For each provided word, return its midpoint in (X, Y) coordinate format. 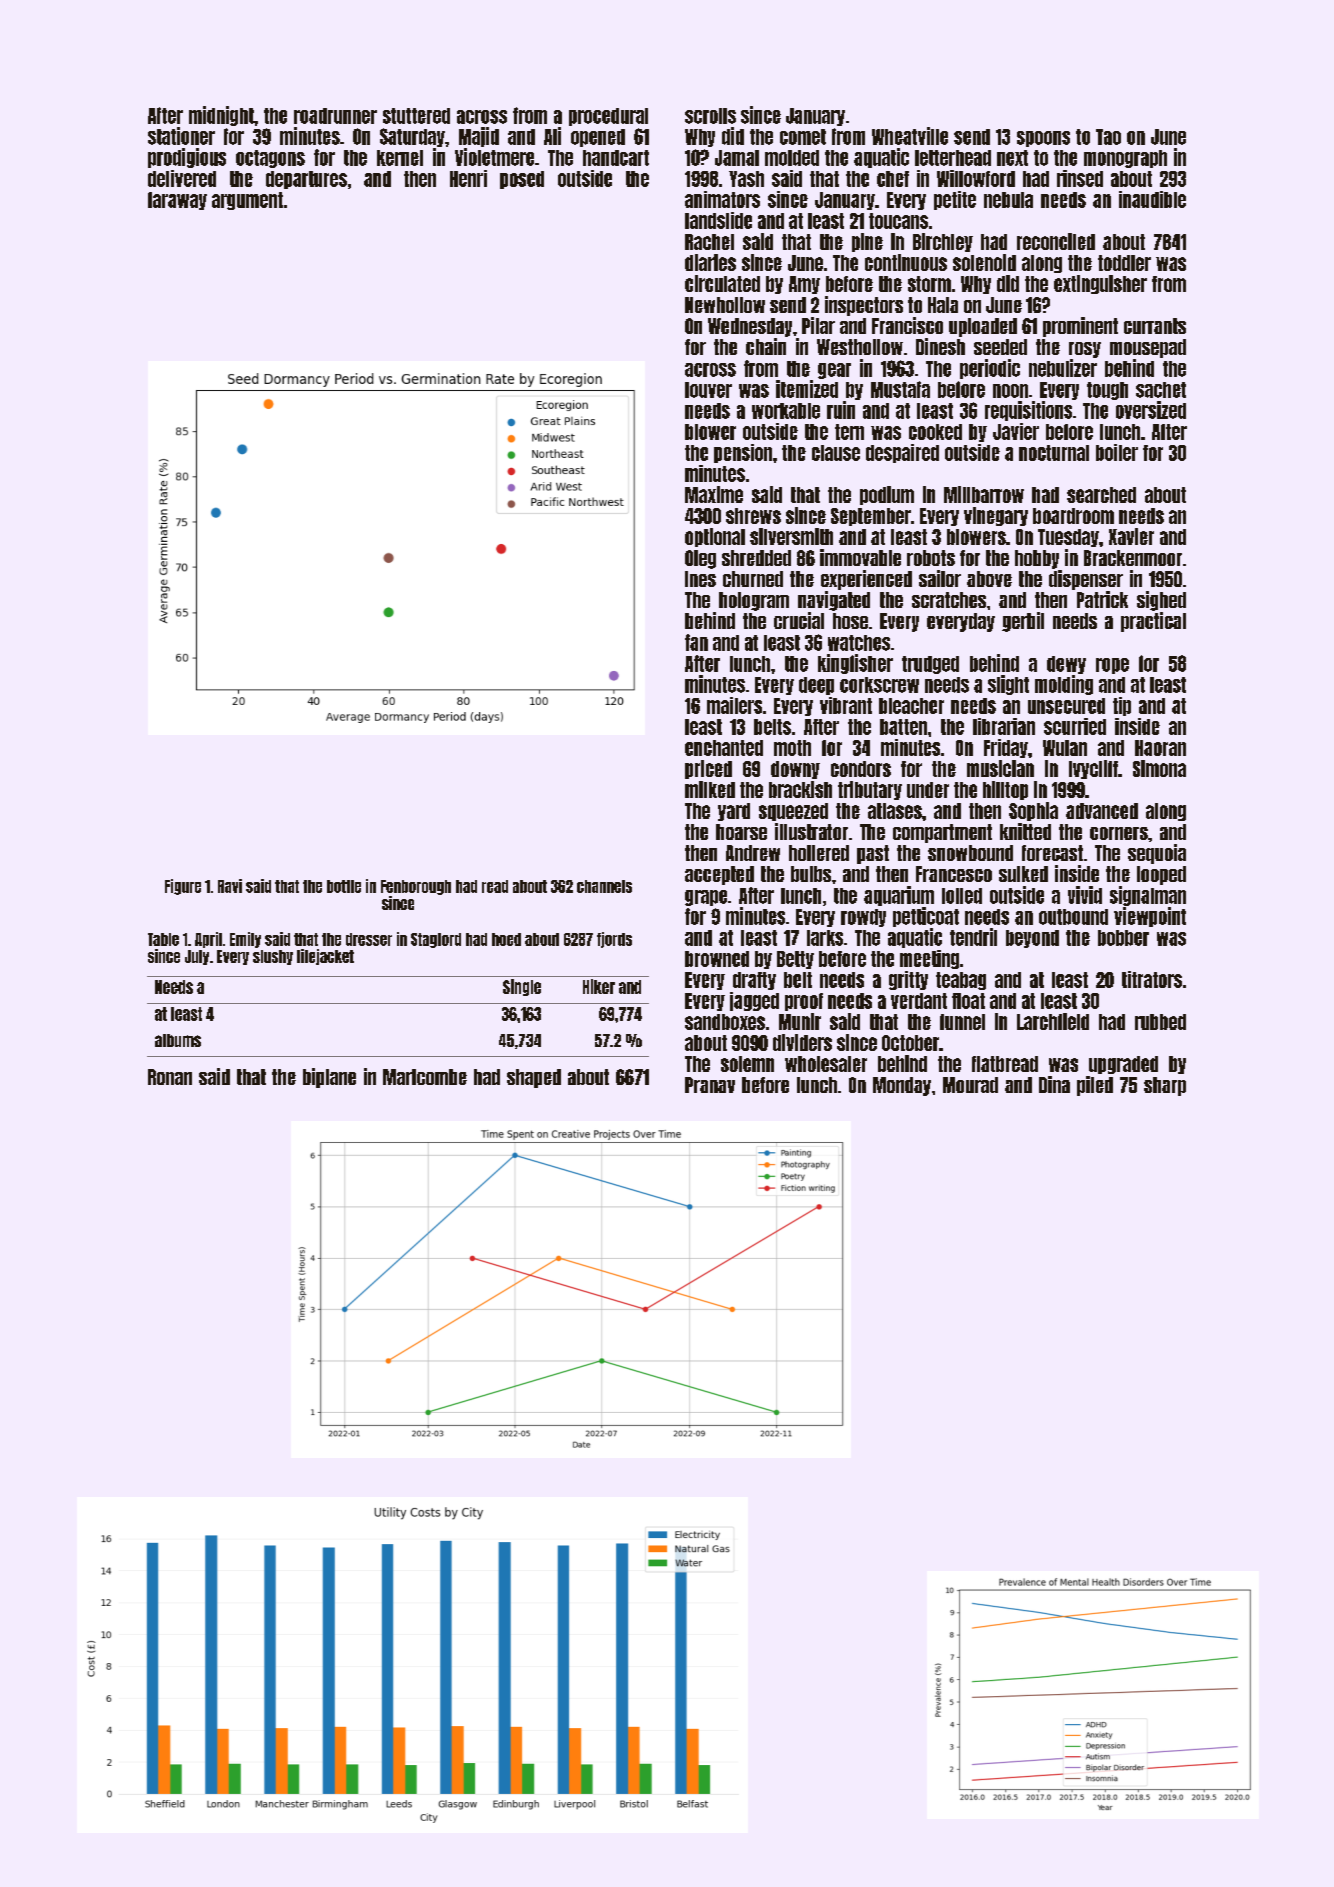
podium (887, 495)
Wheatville (910, 136)
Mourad (970, 1085)
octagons (270, 159)
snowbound (970, 853)
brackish (800, 789)
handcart (616, 158)
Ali (552, 136)
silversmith (791, 536)
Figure (183, 887)
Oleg (700, 559)
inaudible (1152, 199)
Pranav (710, 1085)
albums (178, 1040)
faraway (177, 201)
